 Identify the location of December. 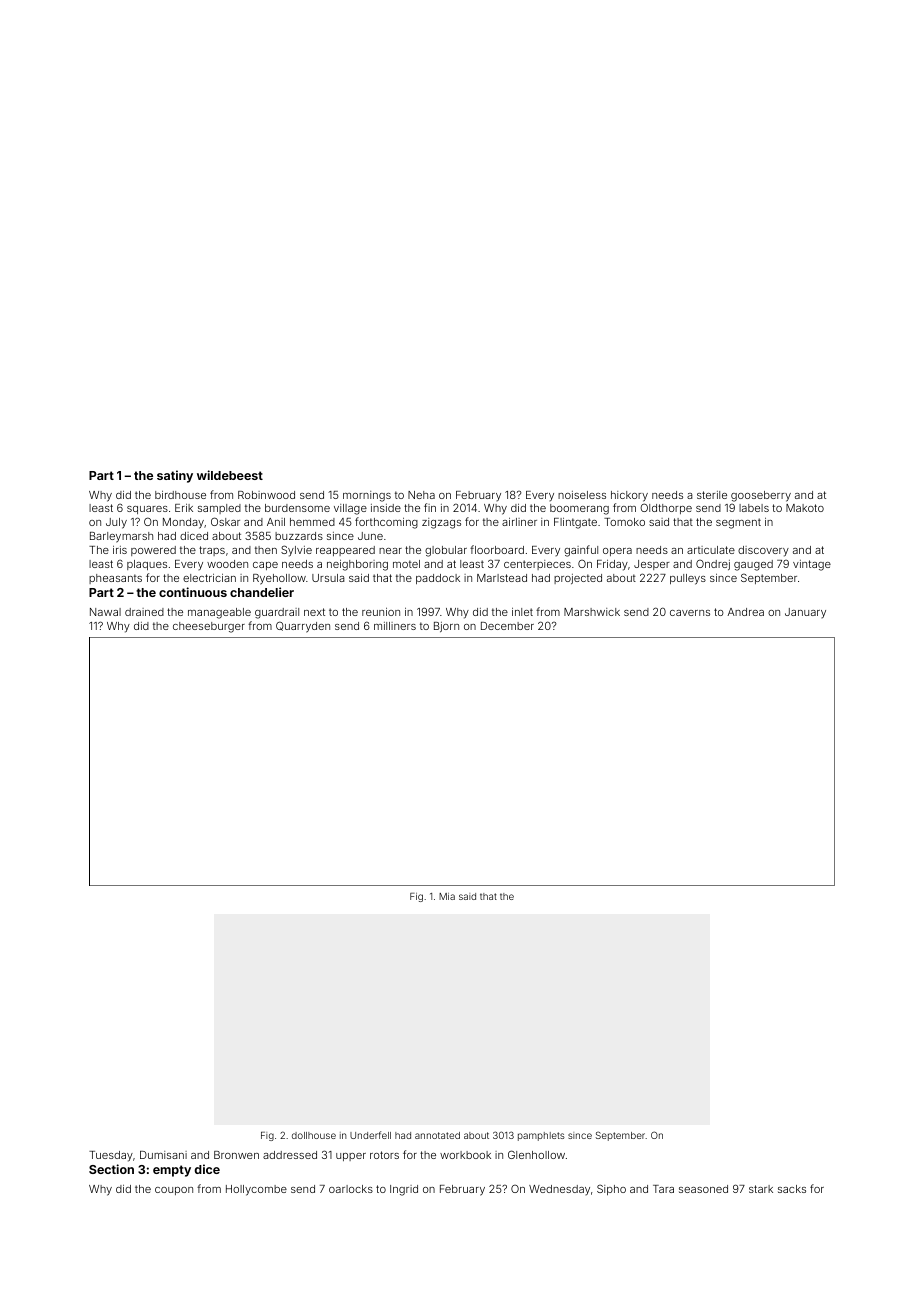
(507, 626).
